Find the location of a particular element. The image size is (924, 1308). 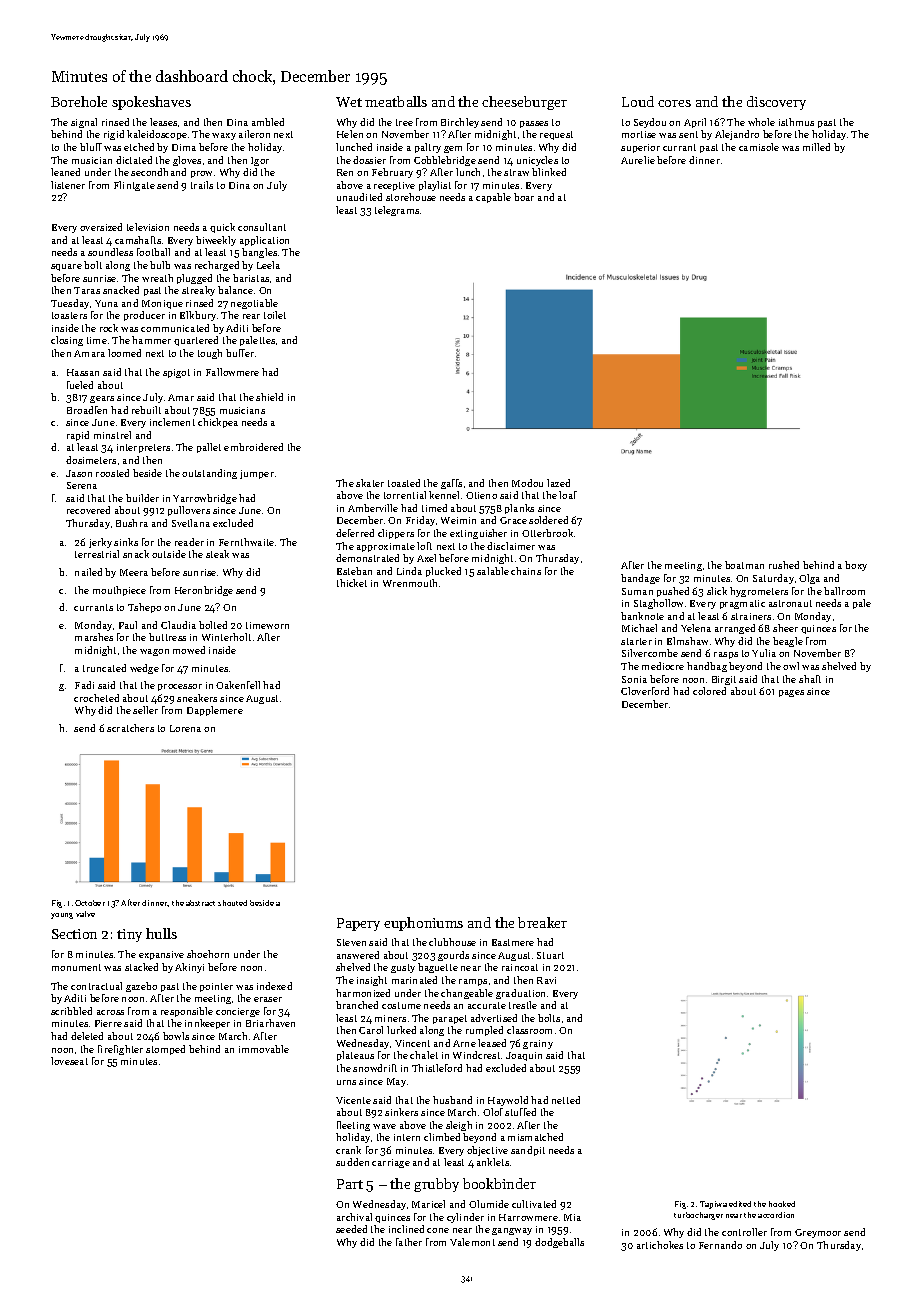

boxy is located at coordinates (856, 566).
